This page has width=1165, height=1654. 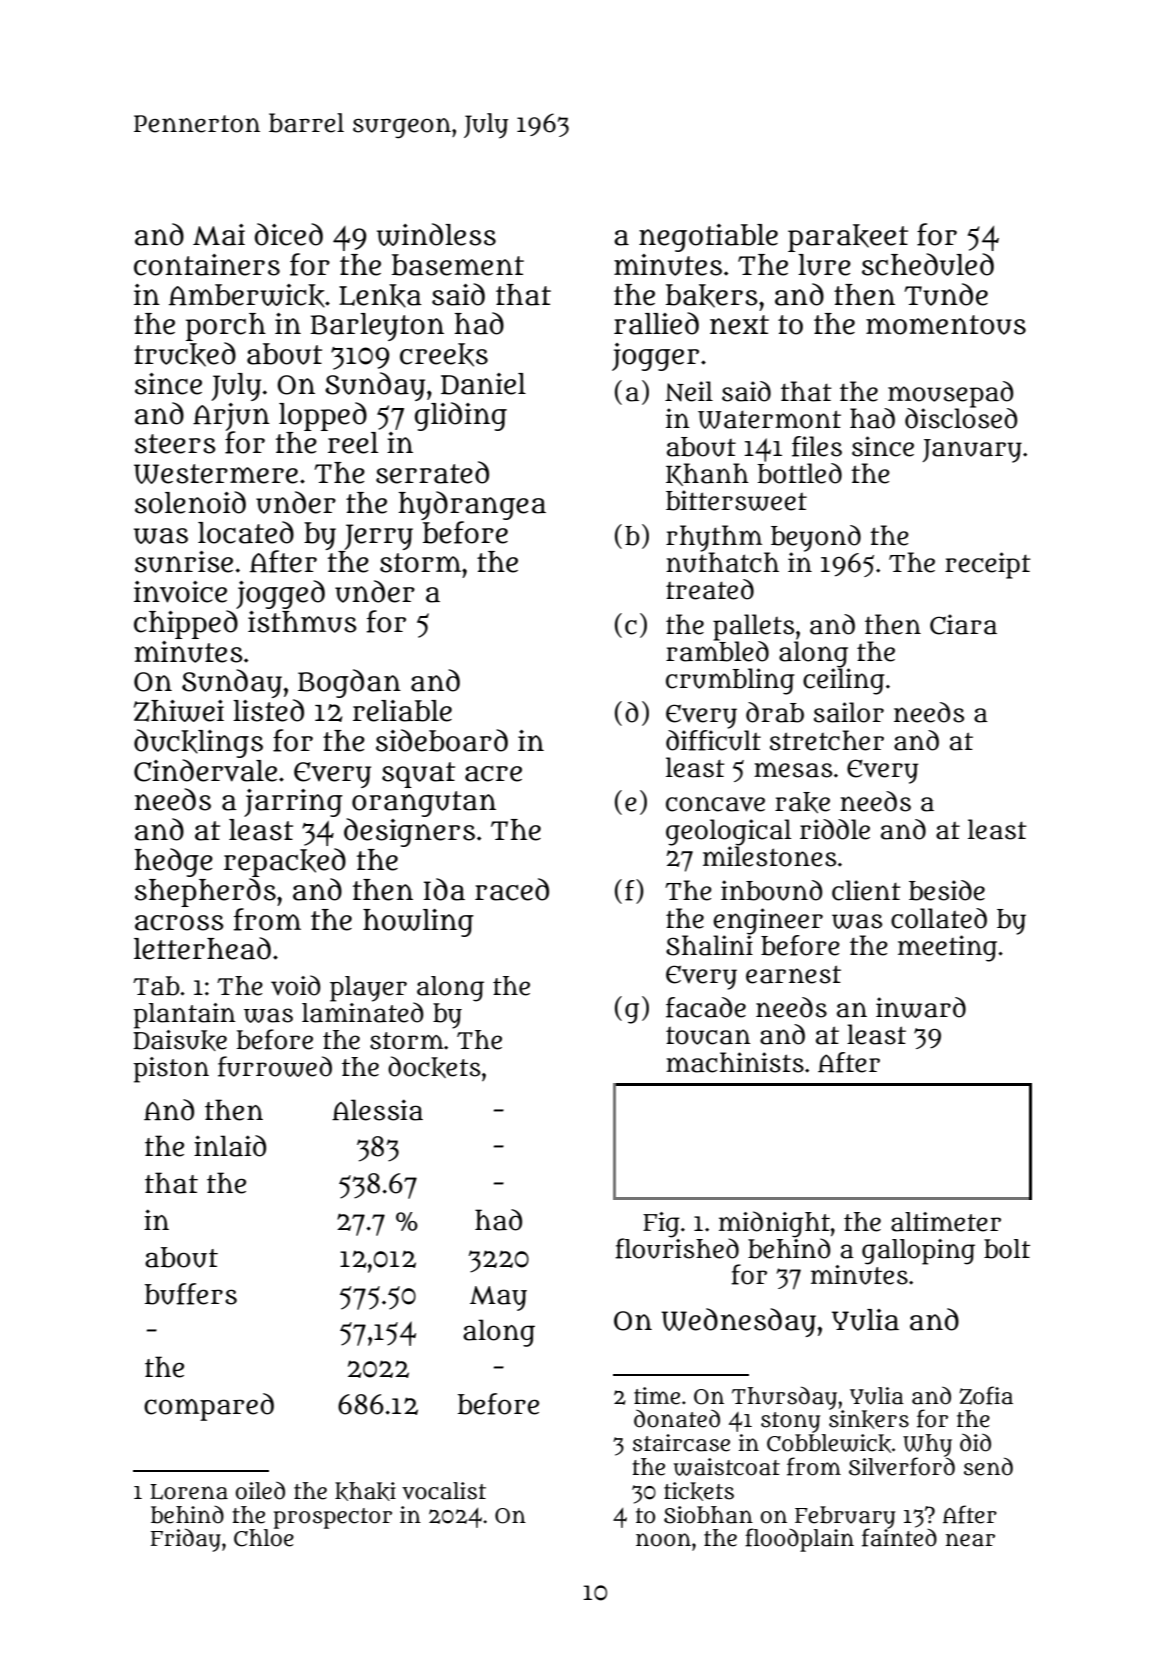 What do you see at coordinates (708, 238) in the page?
I see `negotiable` at bounding box center [708, 238].
